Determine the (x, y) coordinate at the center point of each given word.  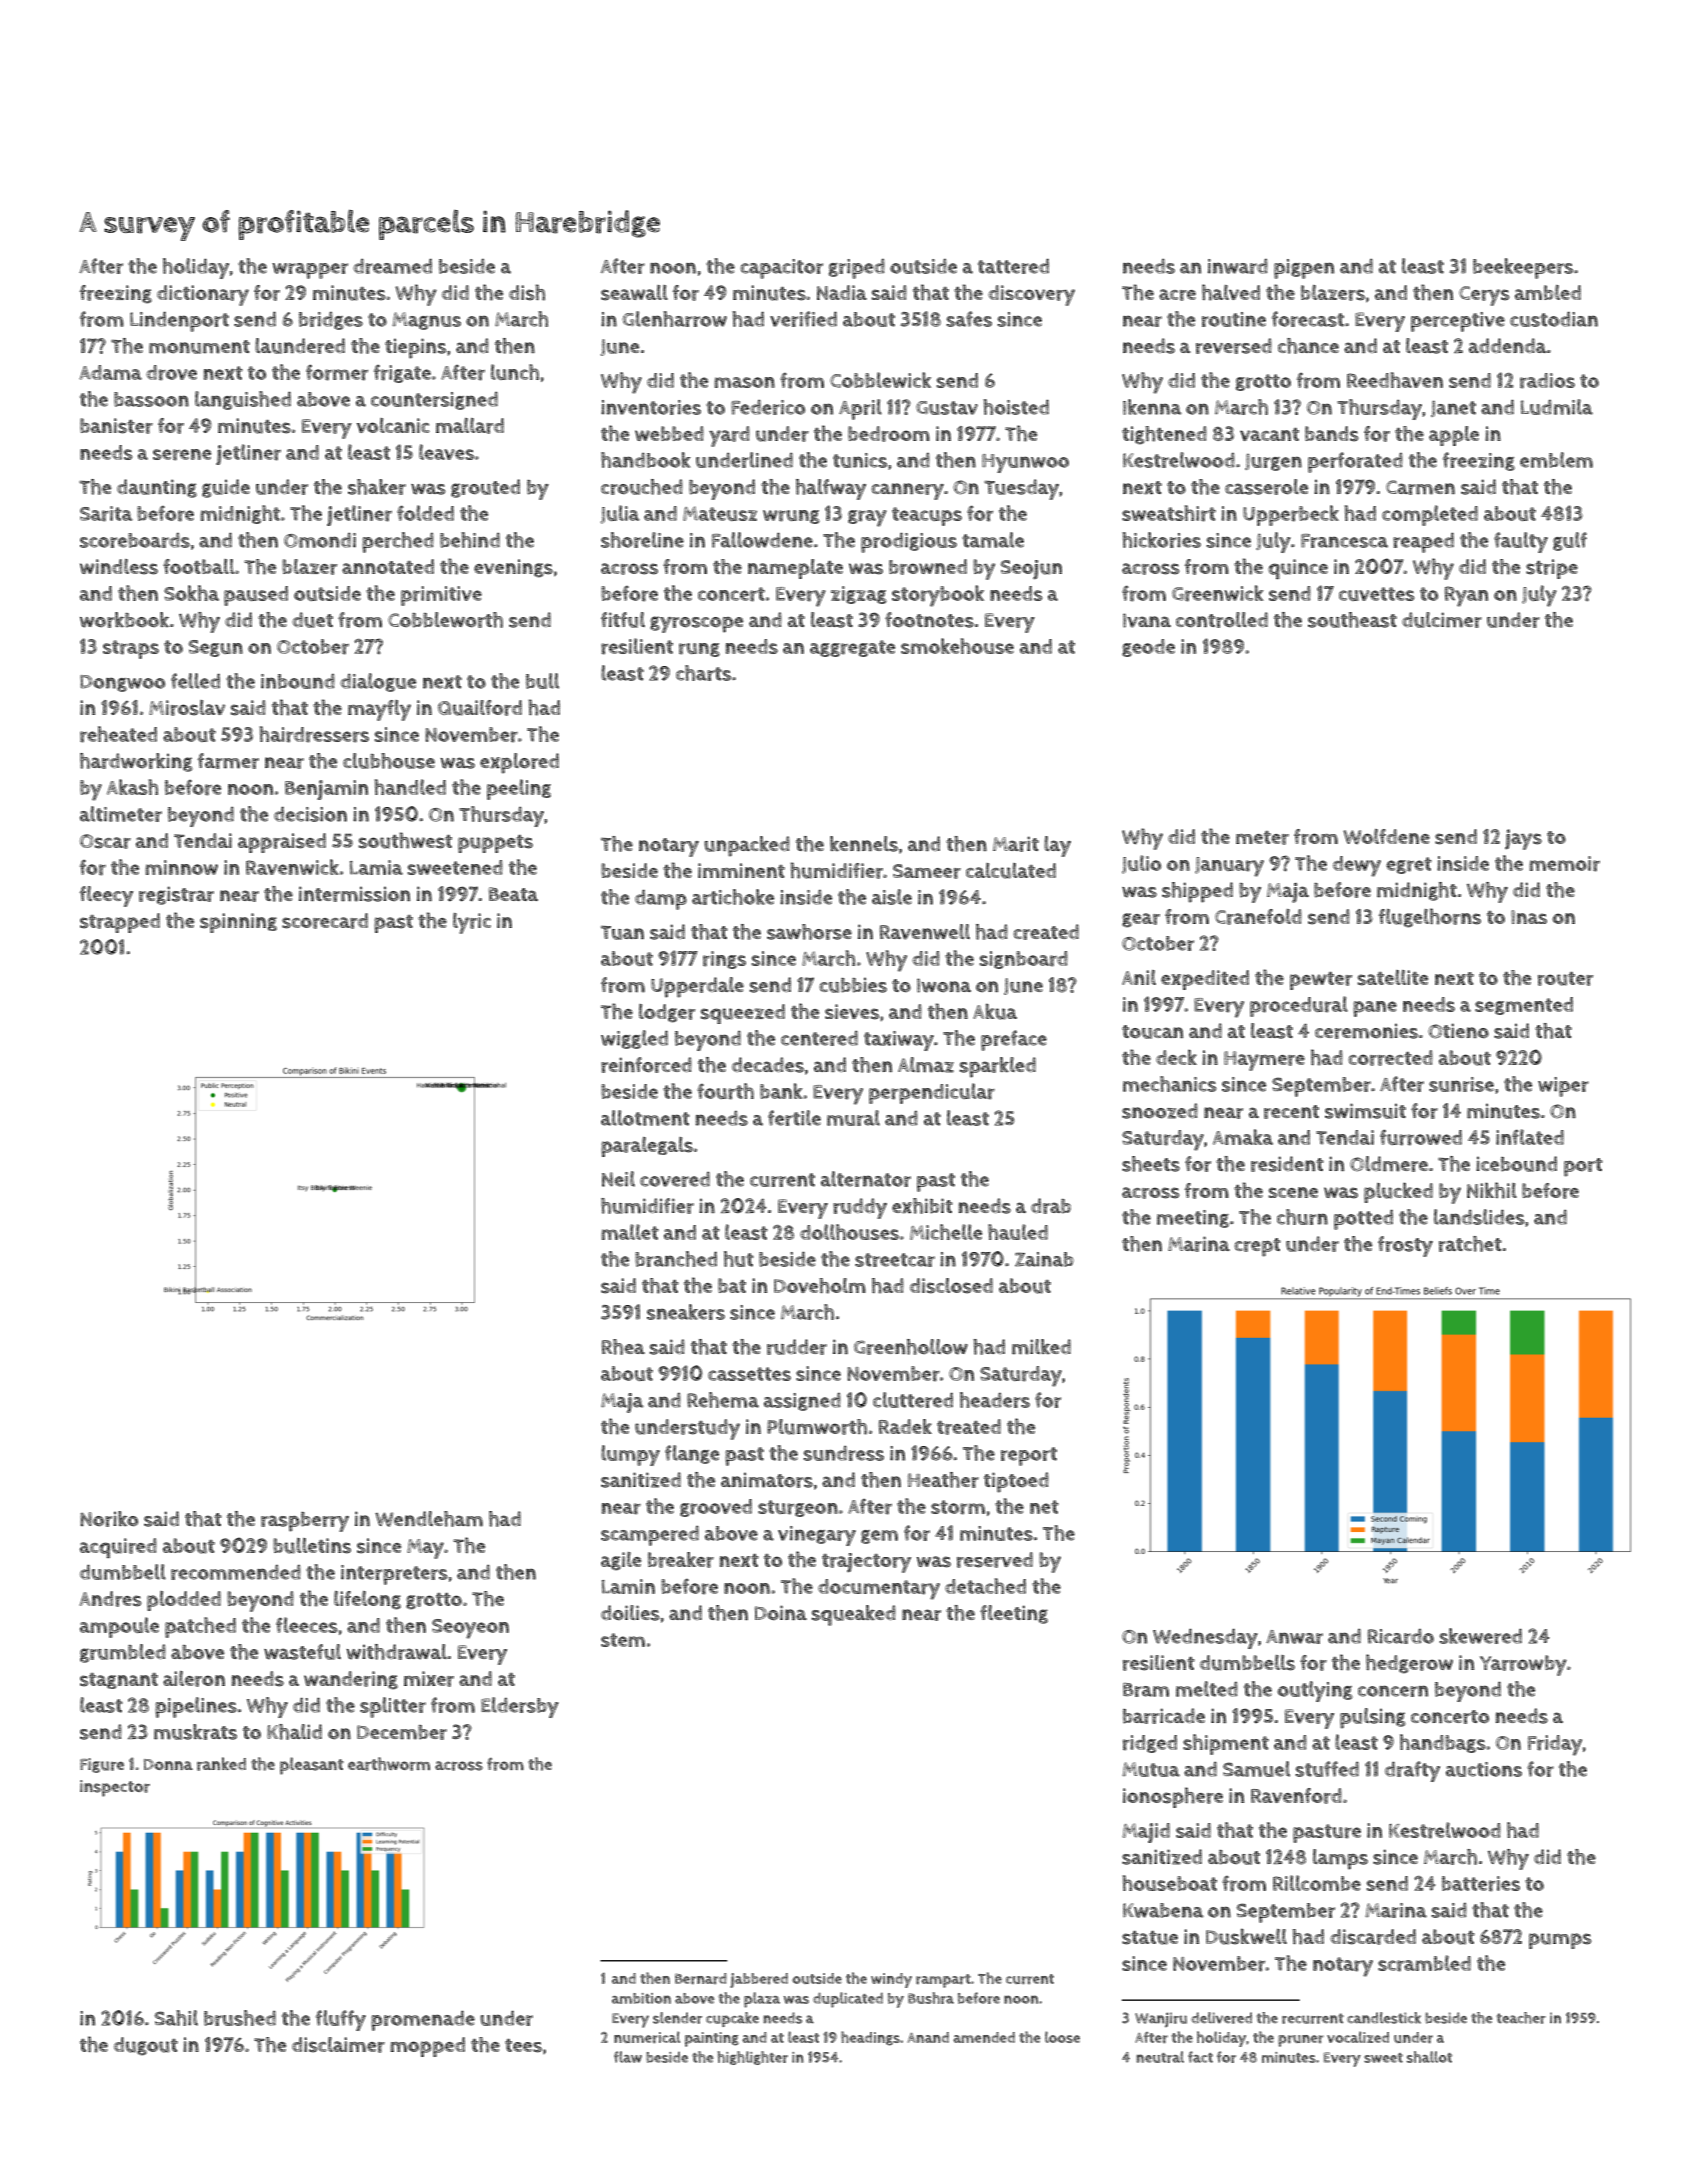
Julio (1141, 864)
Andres (110, 1599)
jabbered (759, 1980)
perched (398, 542)
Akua (995, 1011)
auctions (1484, 1769)
